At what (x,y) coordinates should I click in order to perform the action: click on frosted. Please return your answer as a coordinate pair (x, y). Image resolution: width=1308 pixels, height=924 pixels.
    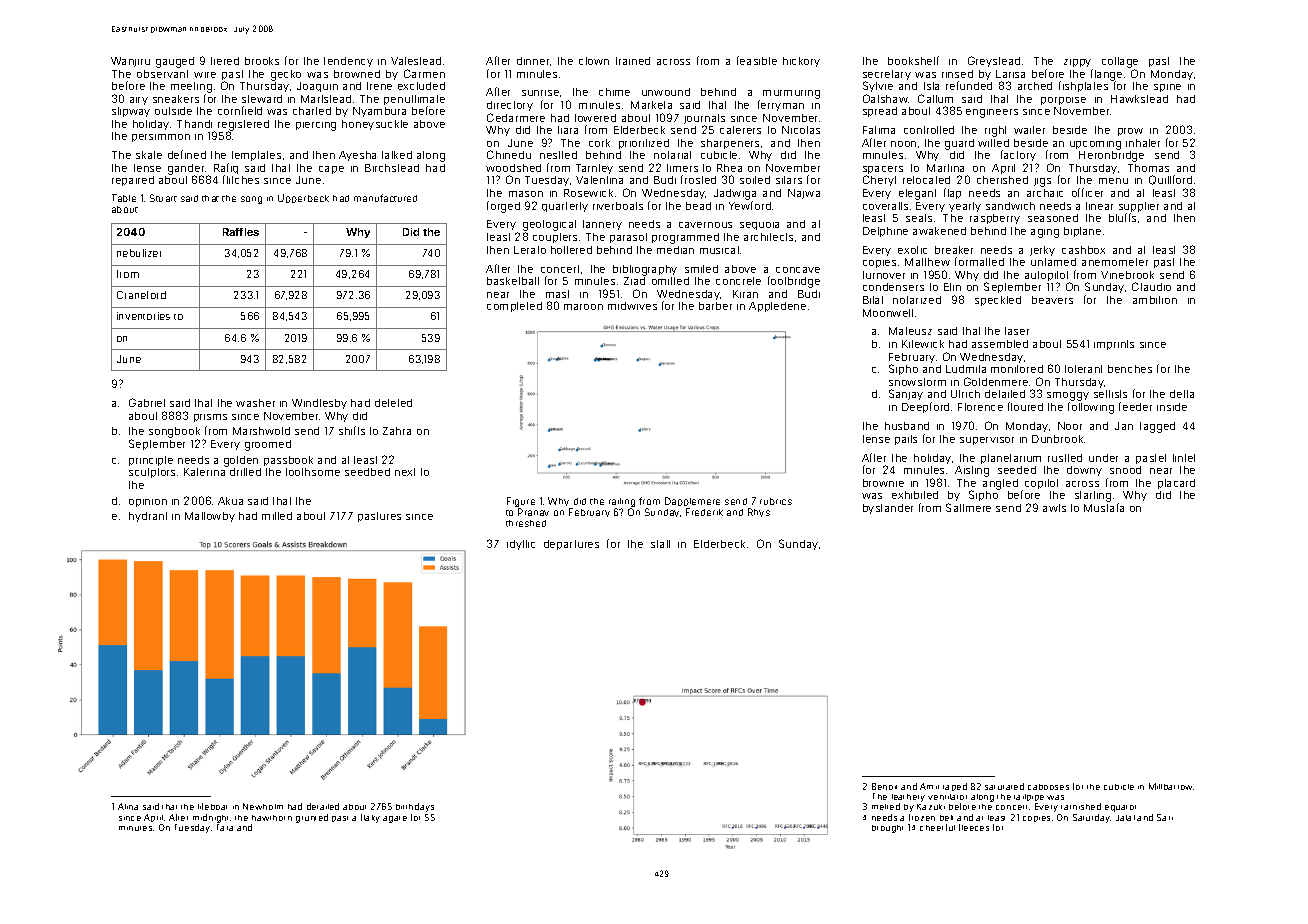
    Looking at the image, I should click on (698, 179).
